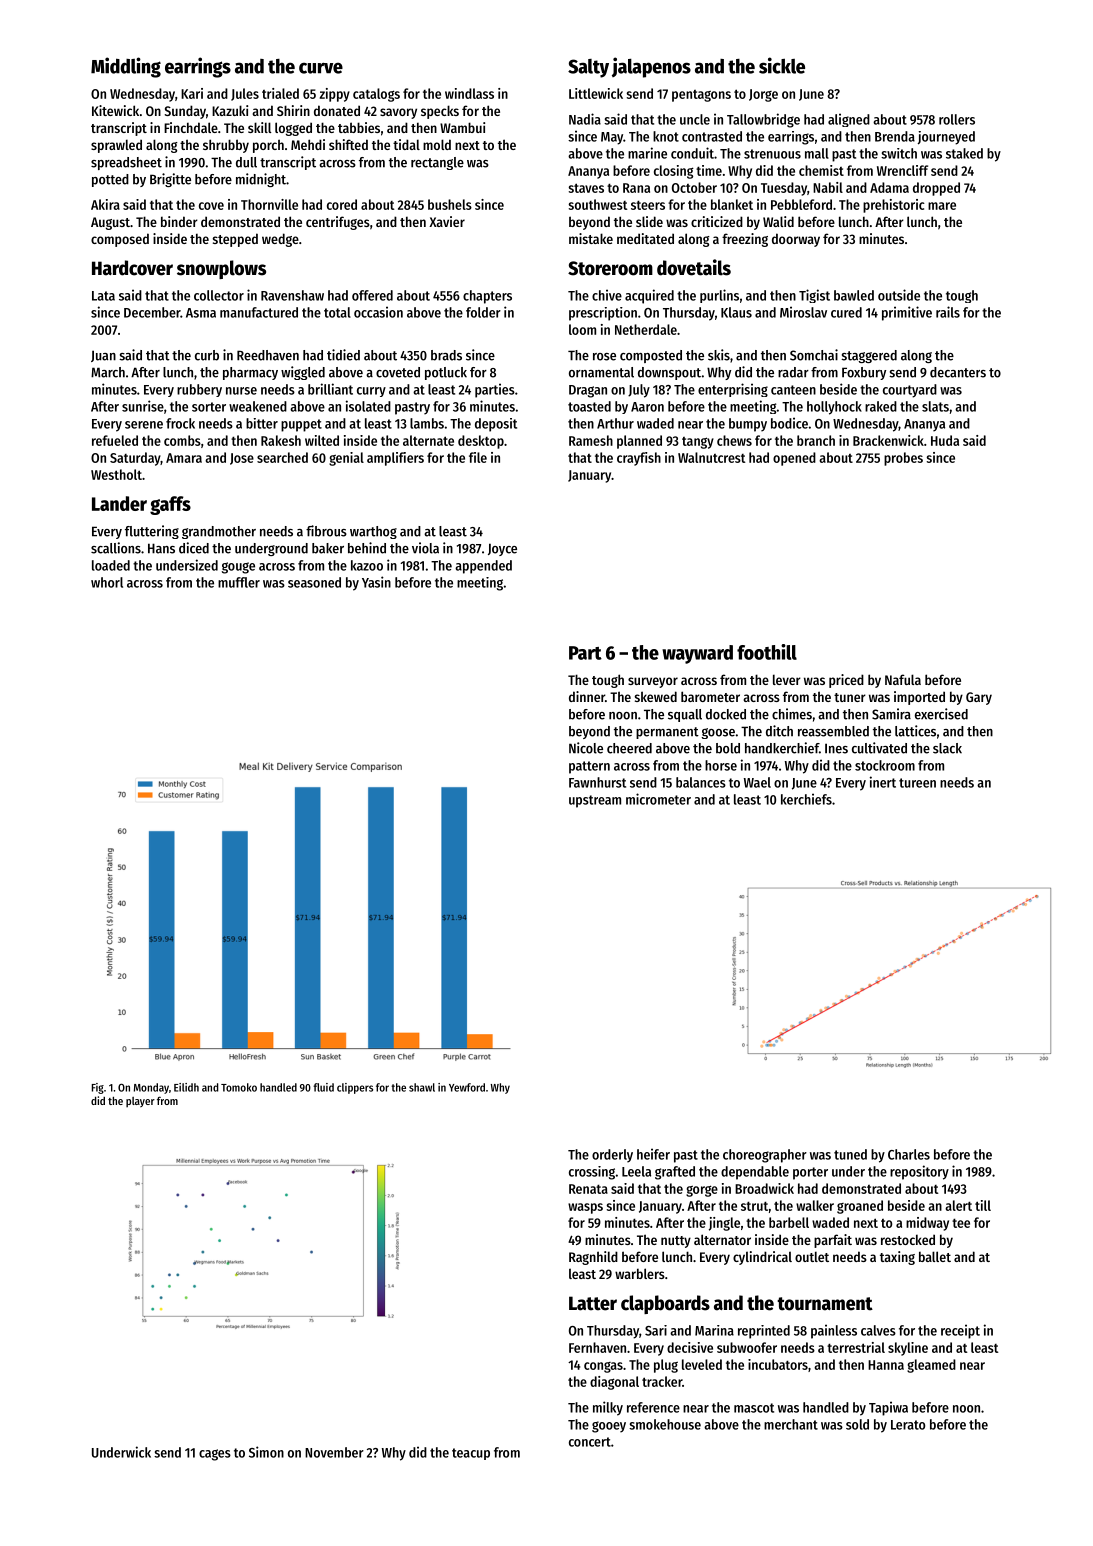  I want to click on Renata, so click(588, 1189).
